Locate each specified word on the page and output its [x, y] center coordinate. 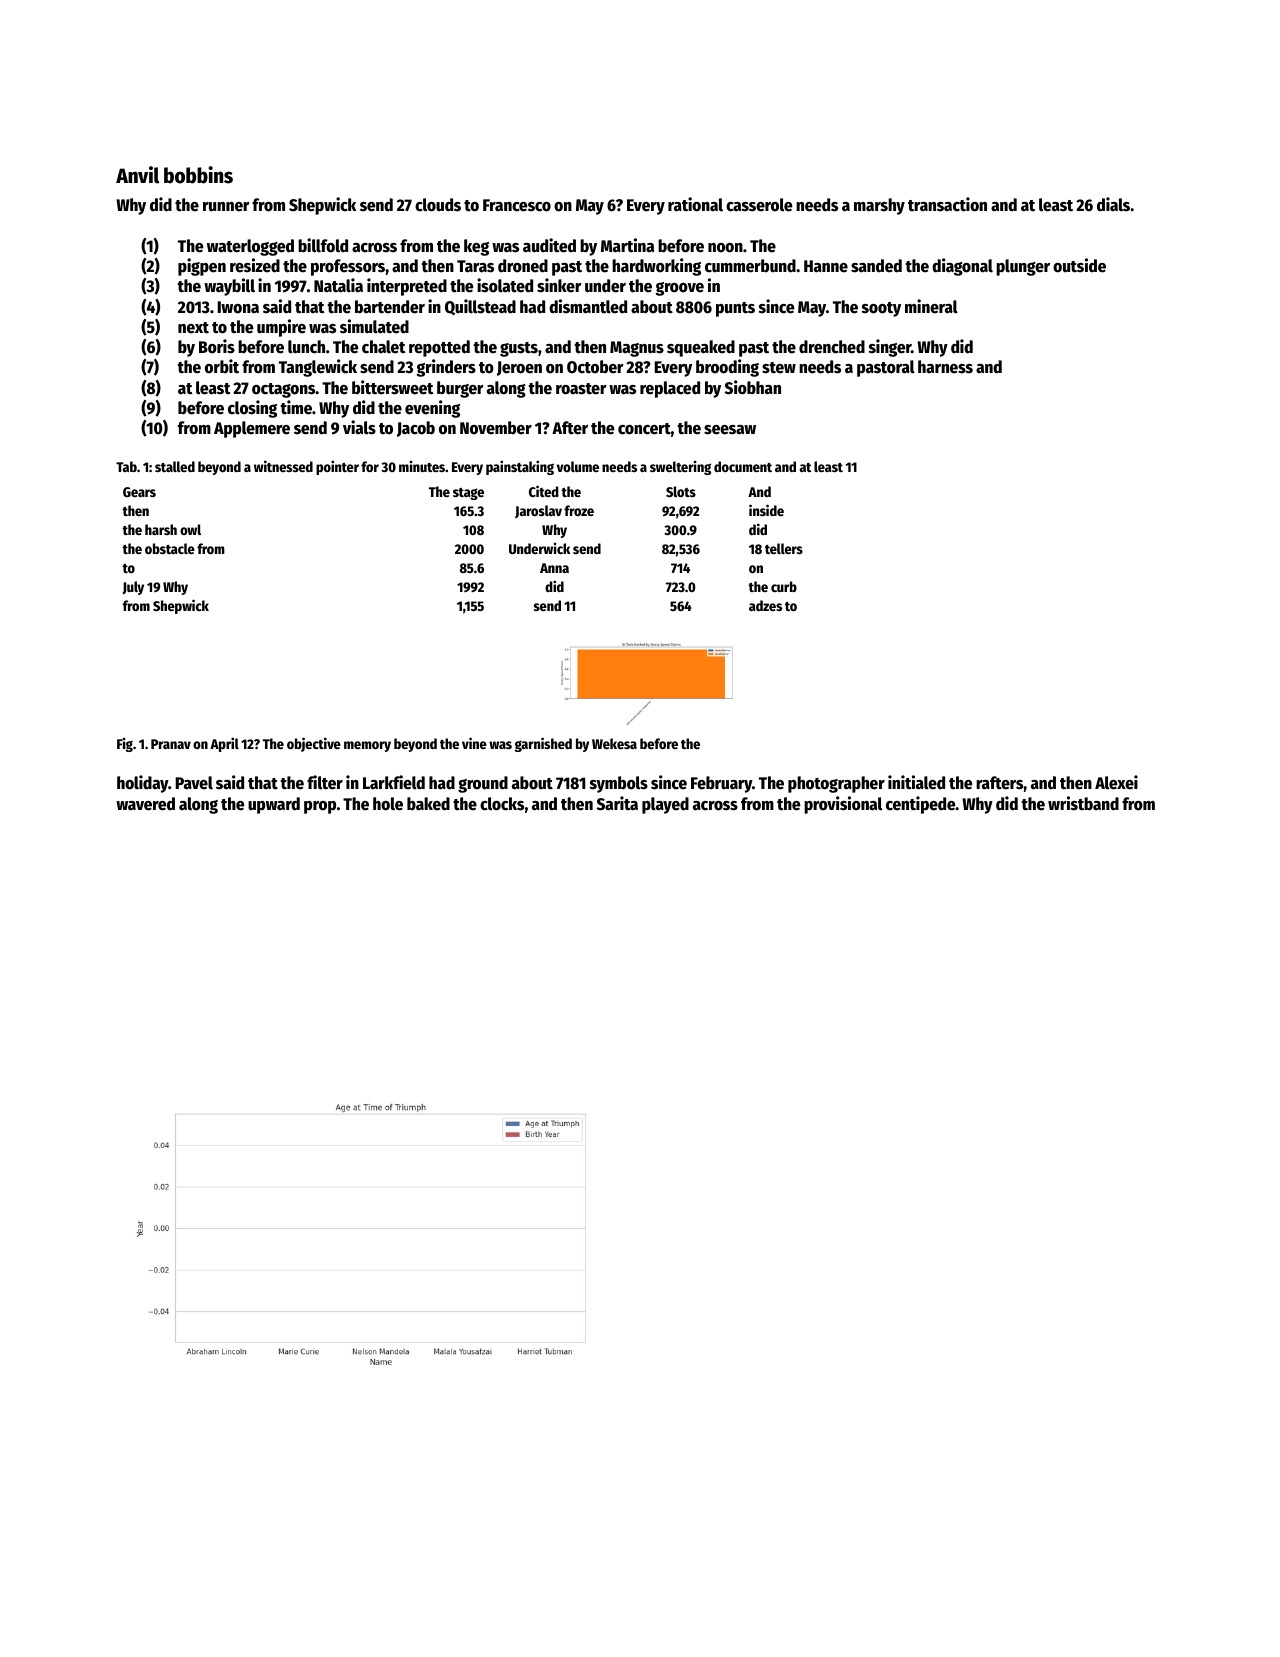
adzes [765, 605]
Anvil [137, 175]
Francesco [517, 205]
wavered [145, 804]
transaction [947, 204]
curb [784, 586]
